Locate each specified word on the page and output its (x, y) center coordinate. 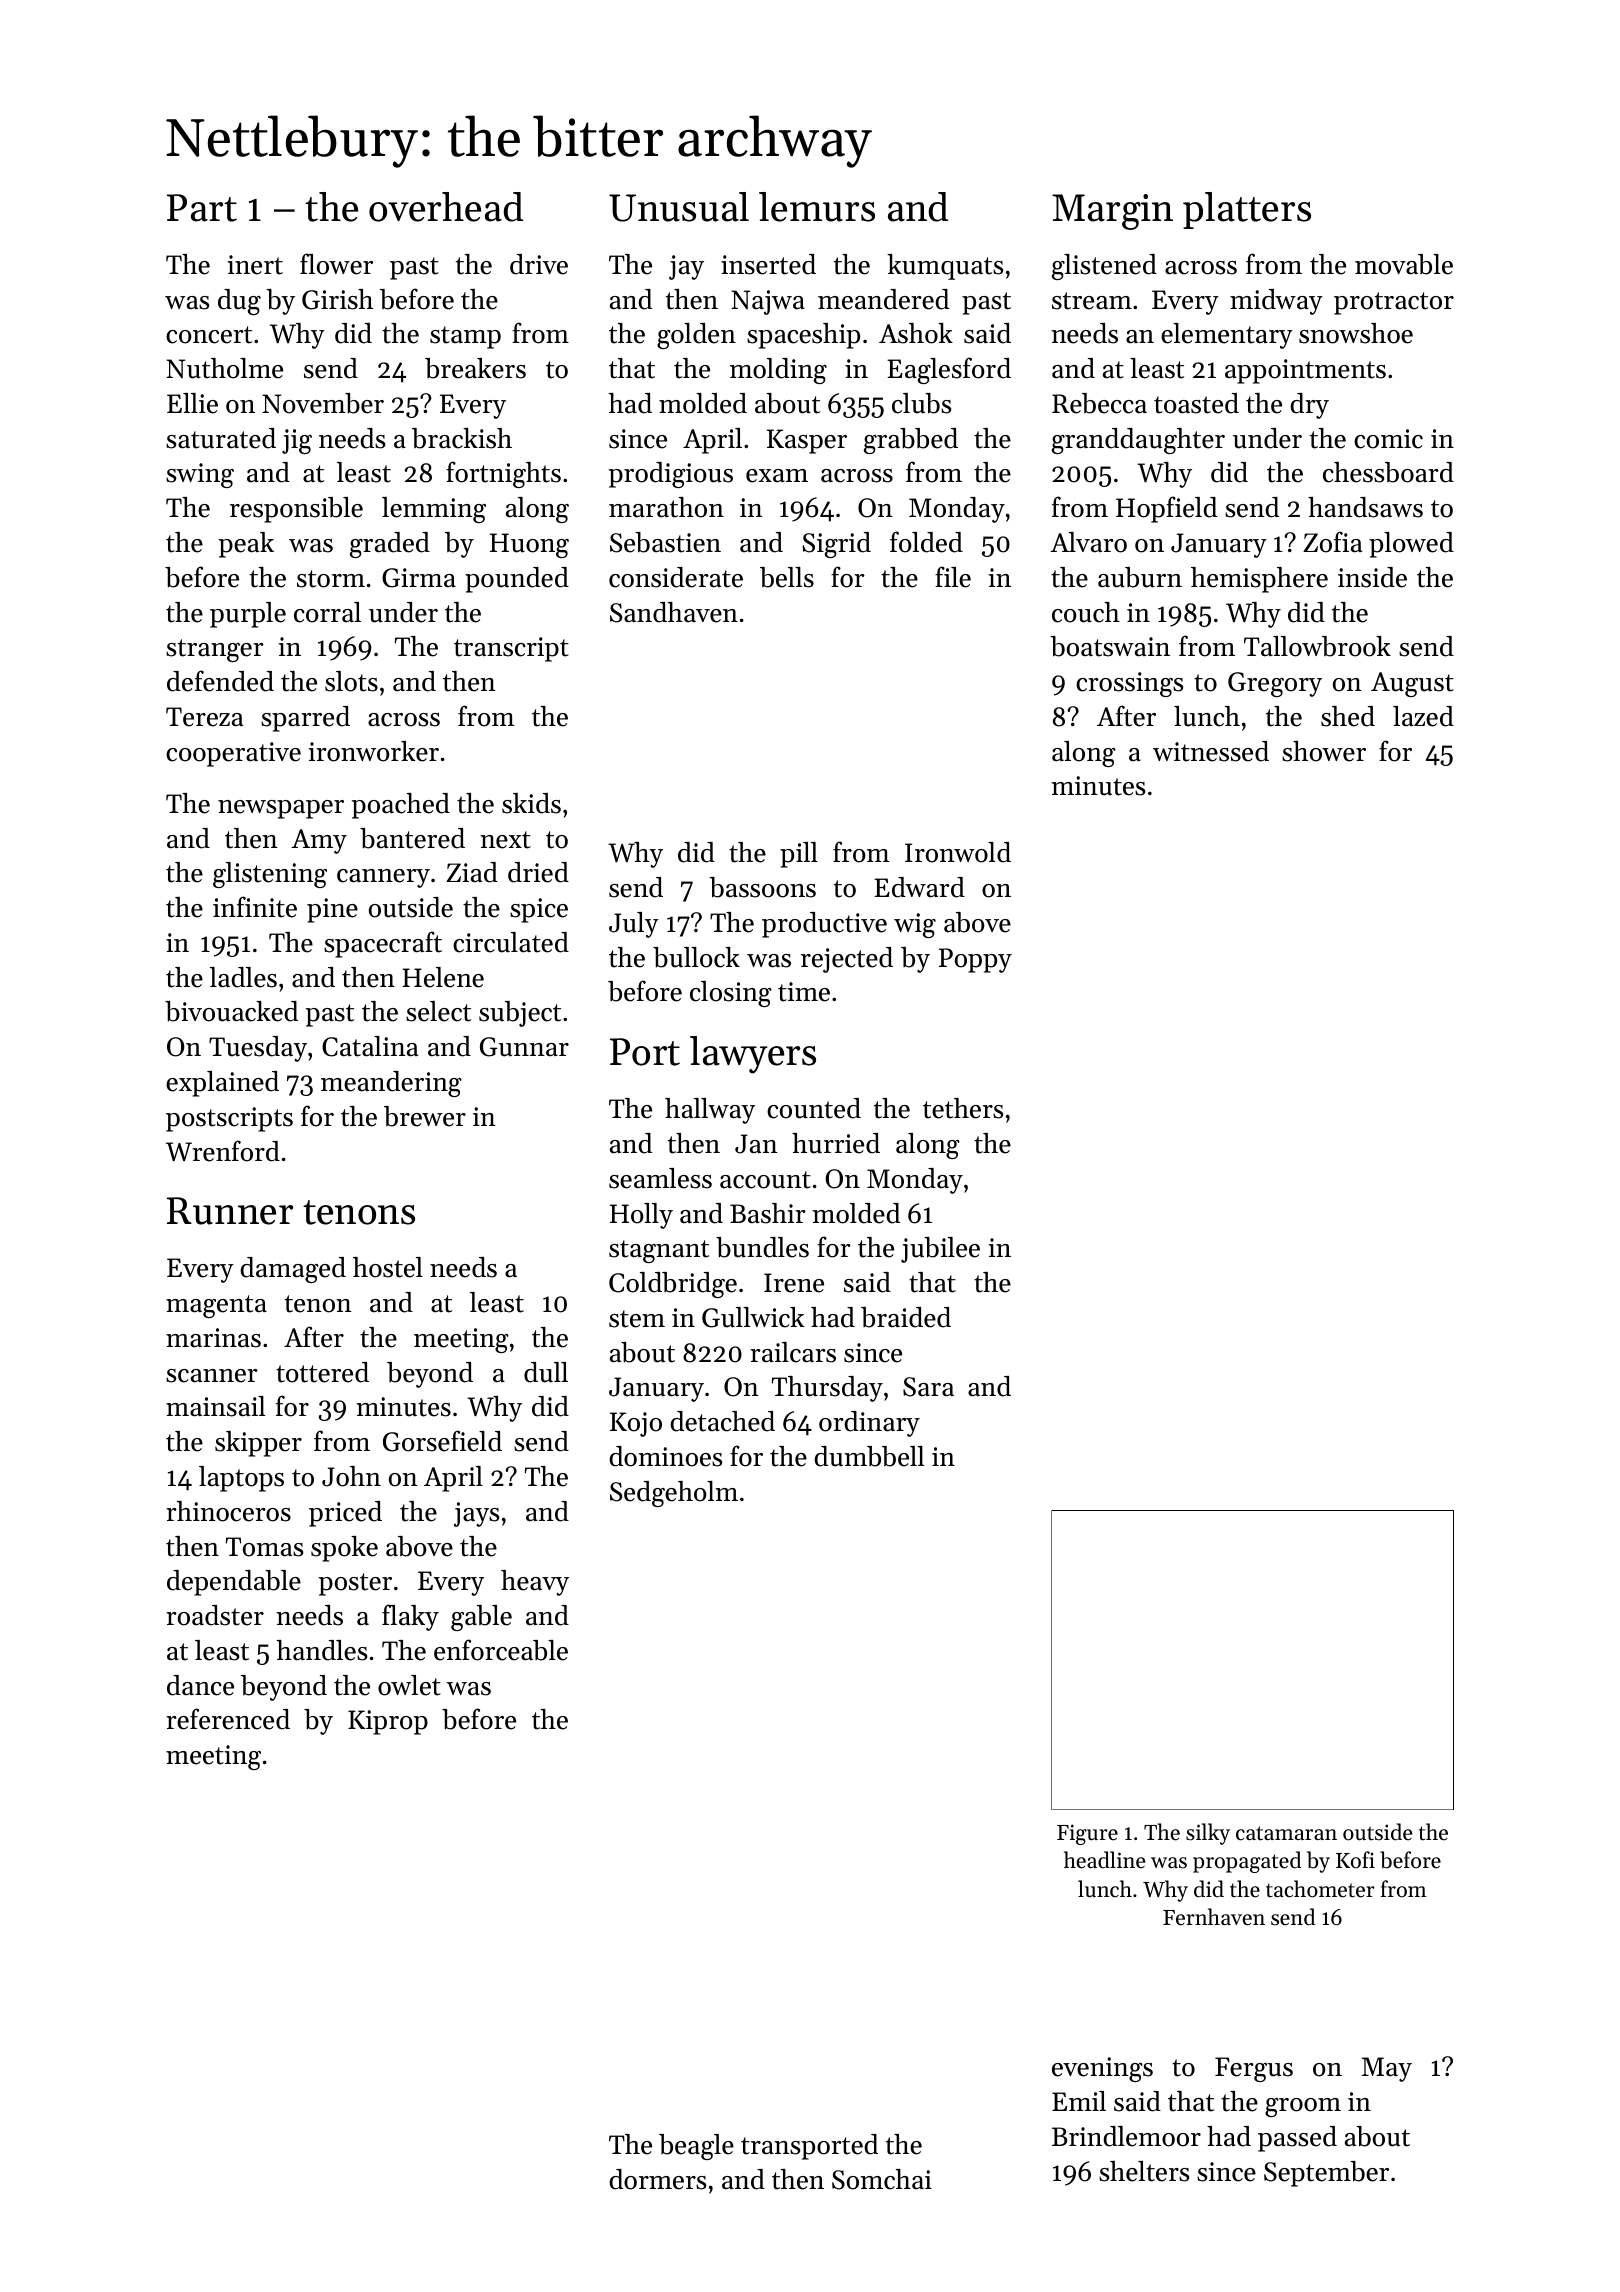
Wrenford (223, 1151)
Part (202, 208)
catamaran (1286, 1833)
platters (1247, 210)
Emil (1079, 2101)
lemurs (817, 207)
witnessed (1211, 751)
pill (799, 855)
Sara (928, 1387)
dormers (658, 2179)
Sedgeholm (674, 1494)
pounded (517, 580)
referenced (228, 1719)
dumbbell (869, 1456)
